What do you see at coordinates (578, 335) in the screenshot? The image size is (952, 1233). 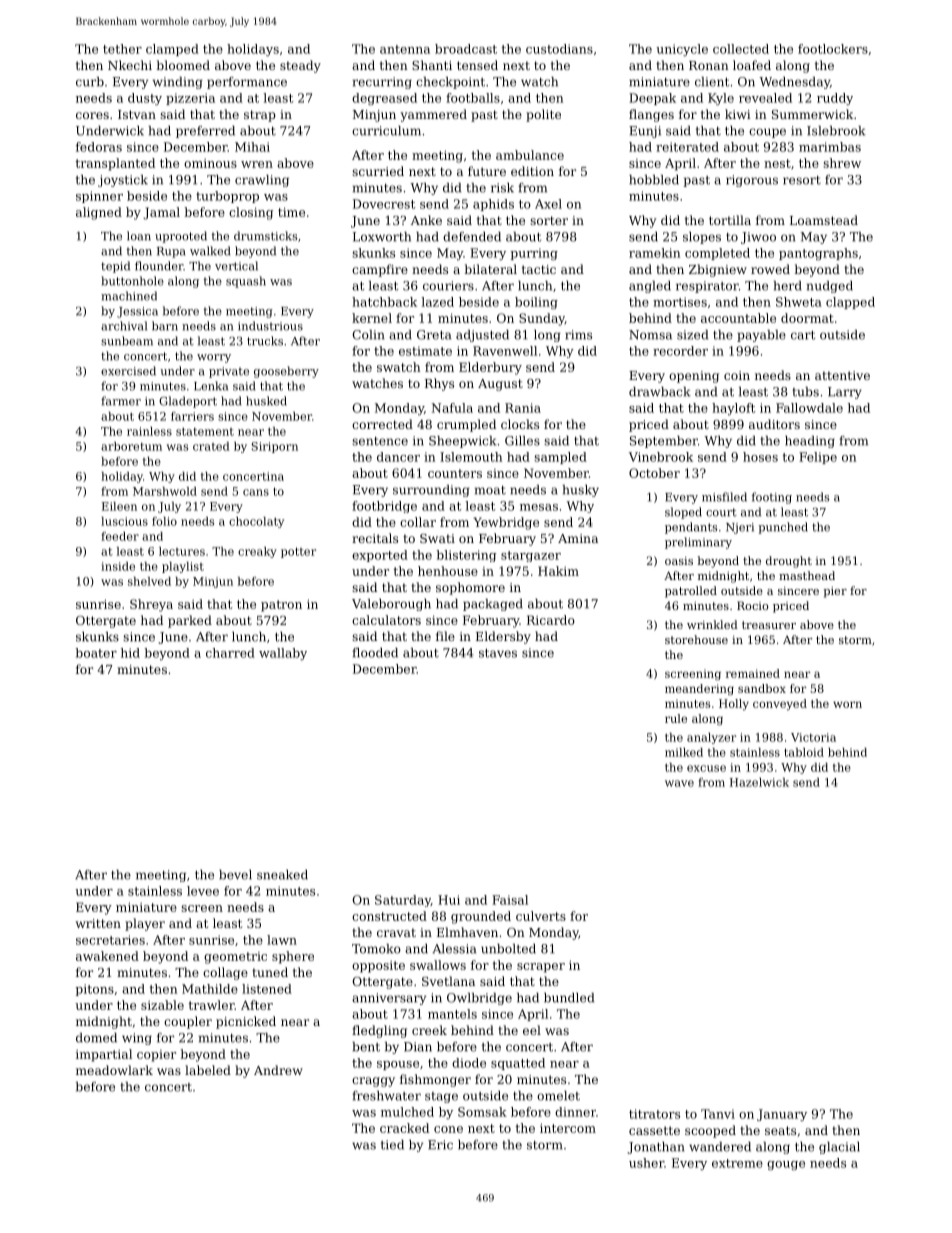 I see `rims` at bounding box center [578, 335].
